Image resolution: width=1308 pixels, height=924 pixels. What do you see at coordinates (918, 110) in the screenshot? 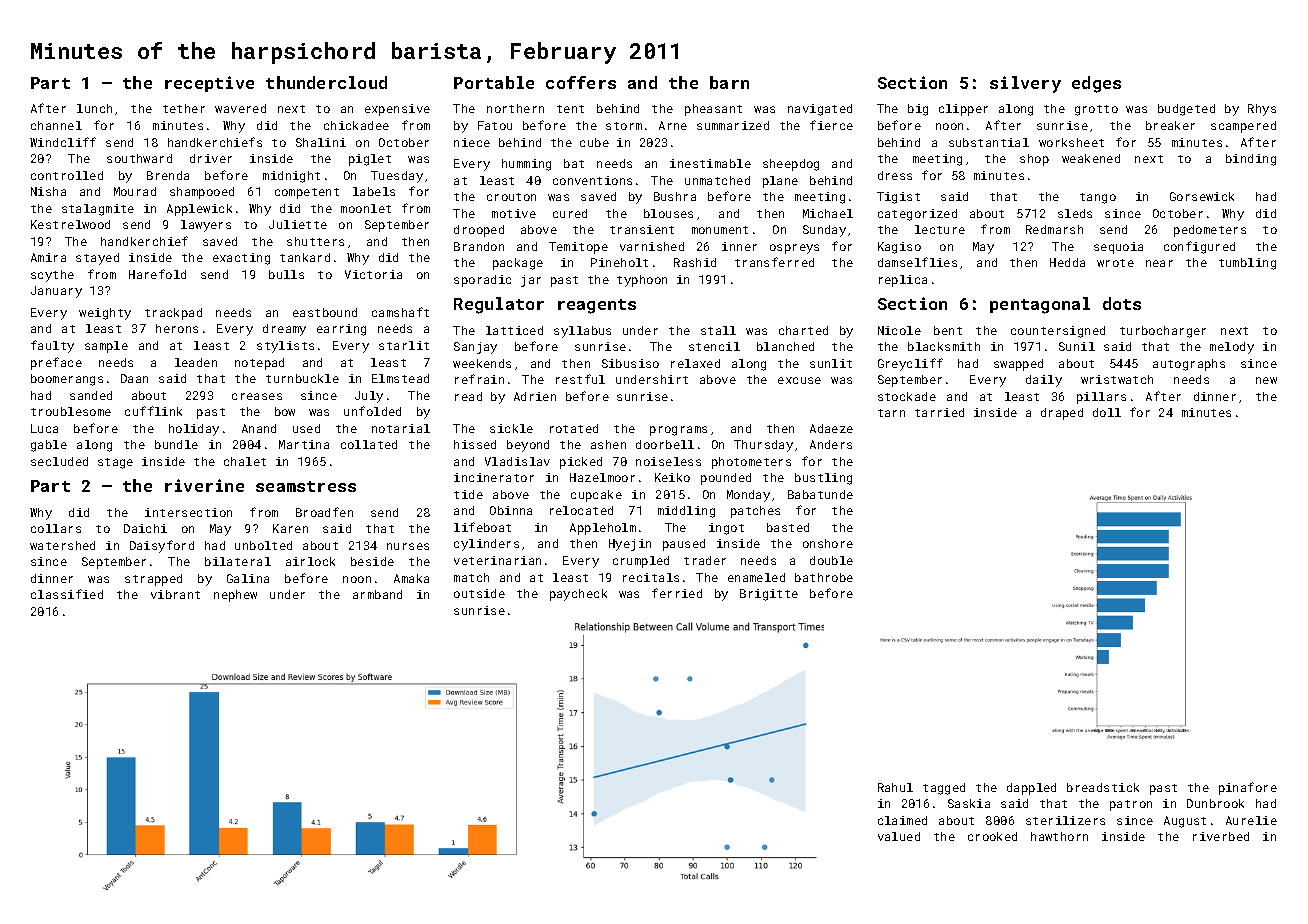
I see `big` at bounding box center [918, 110].
